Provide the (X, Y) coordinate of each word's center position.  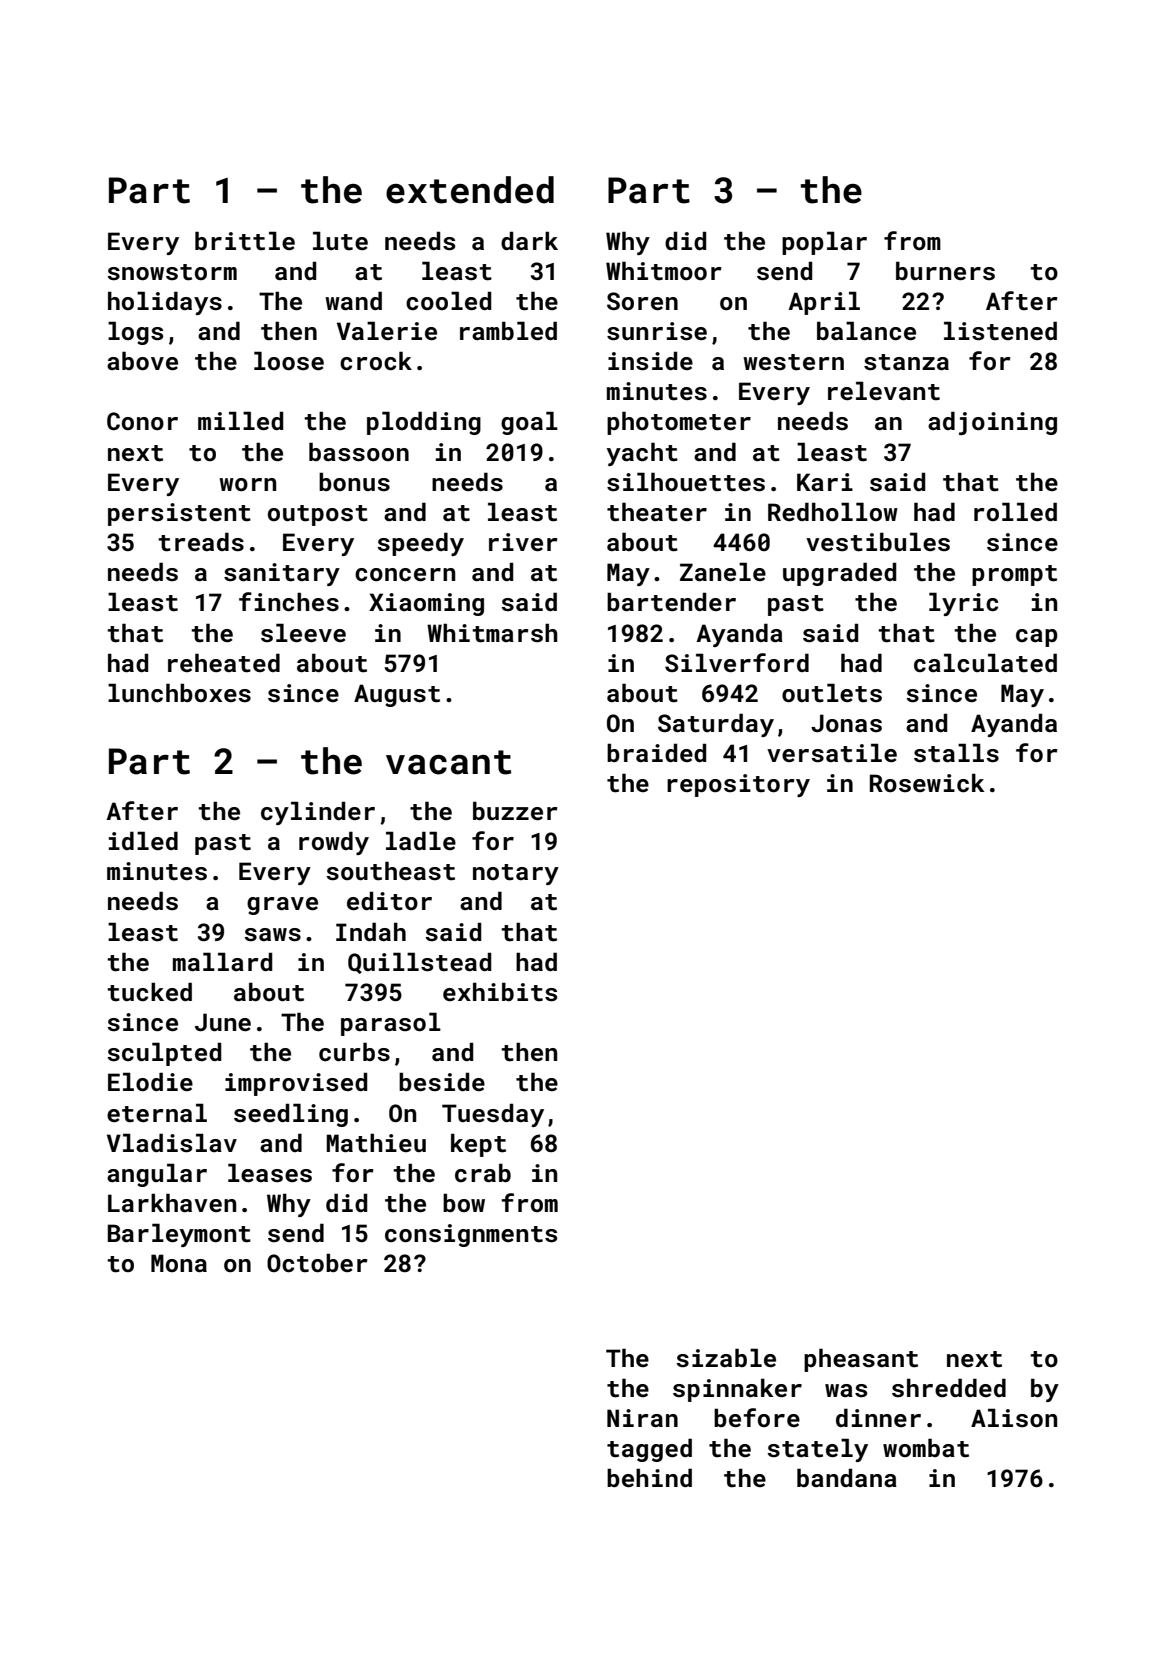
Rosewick (927, 783)
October (317, 1263)
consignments (471, 1235)
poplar (824, 243)
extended (470, 190)
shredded (949, 1388)
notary (516, 874)
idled (143, 840)
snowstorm (172, 272)
